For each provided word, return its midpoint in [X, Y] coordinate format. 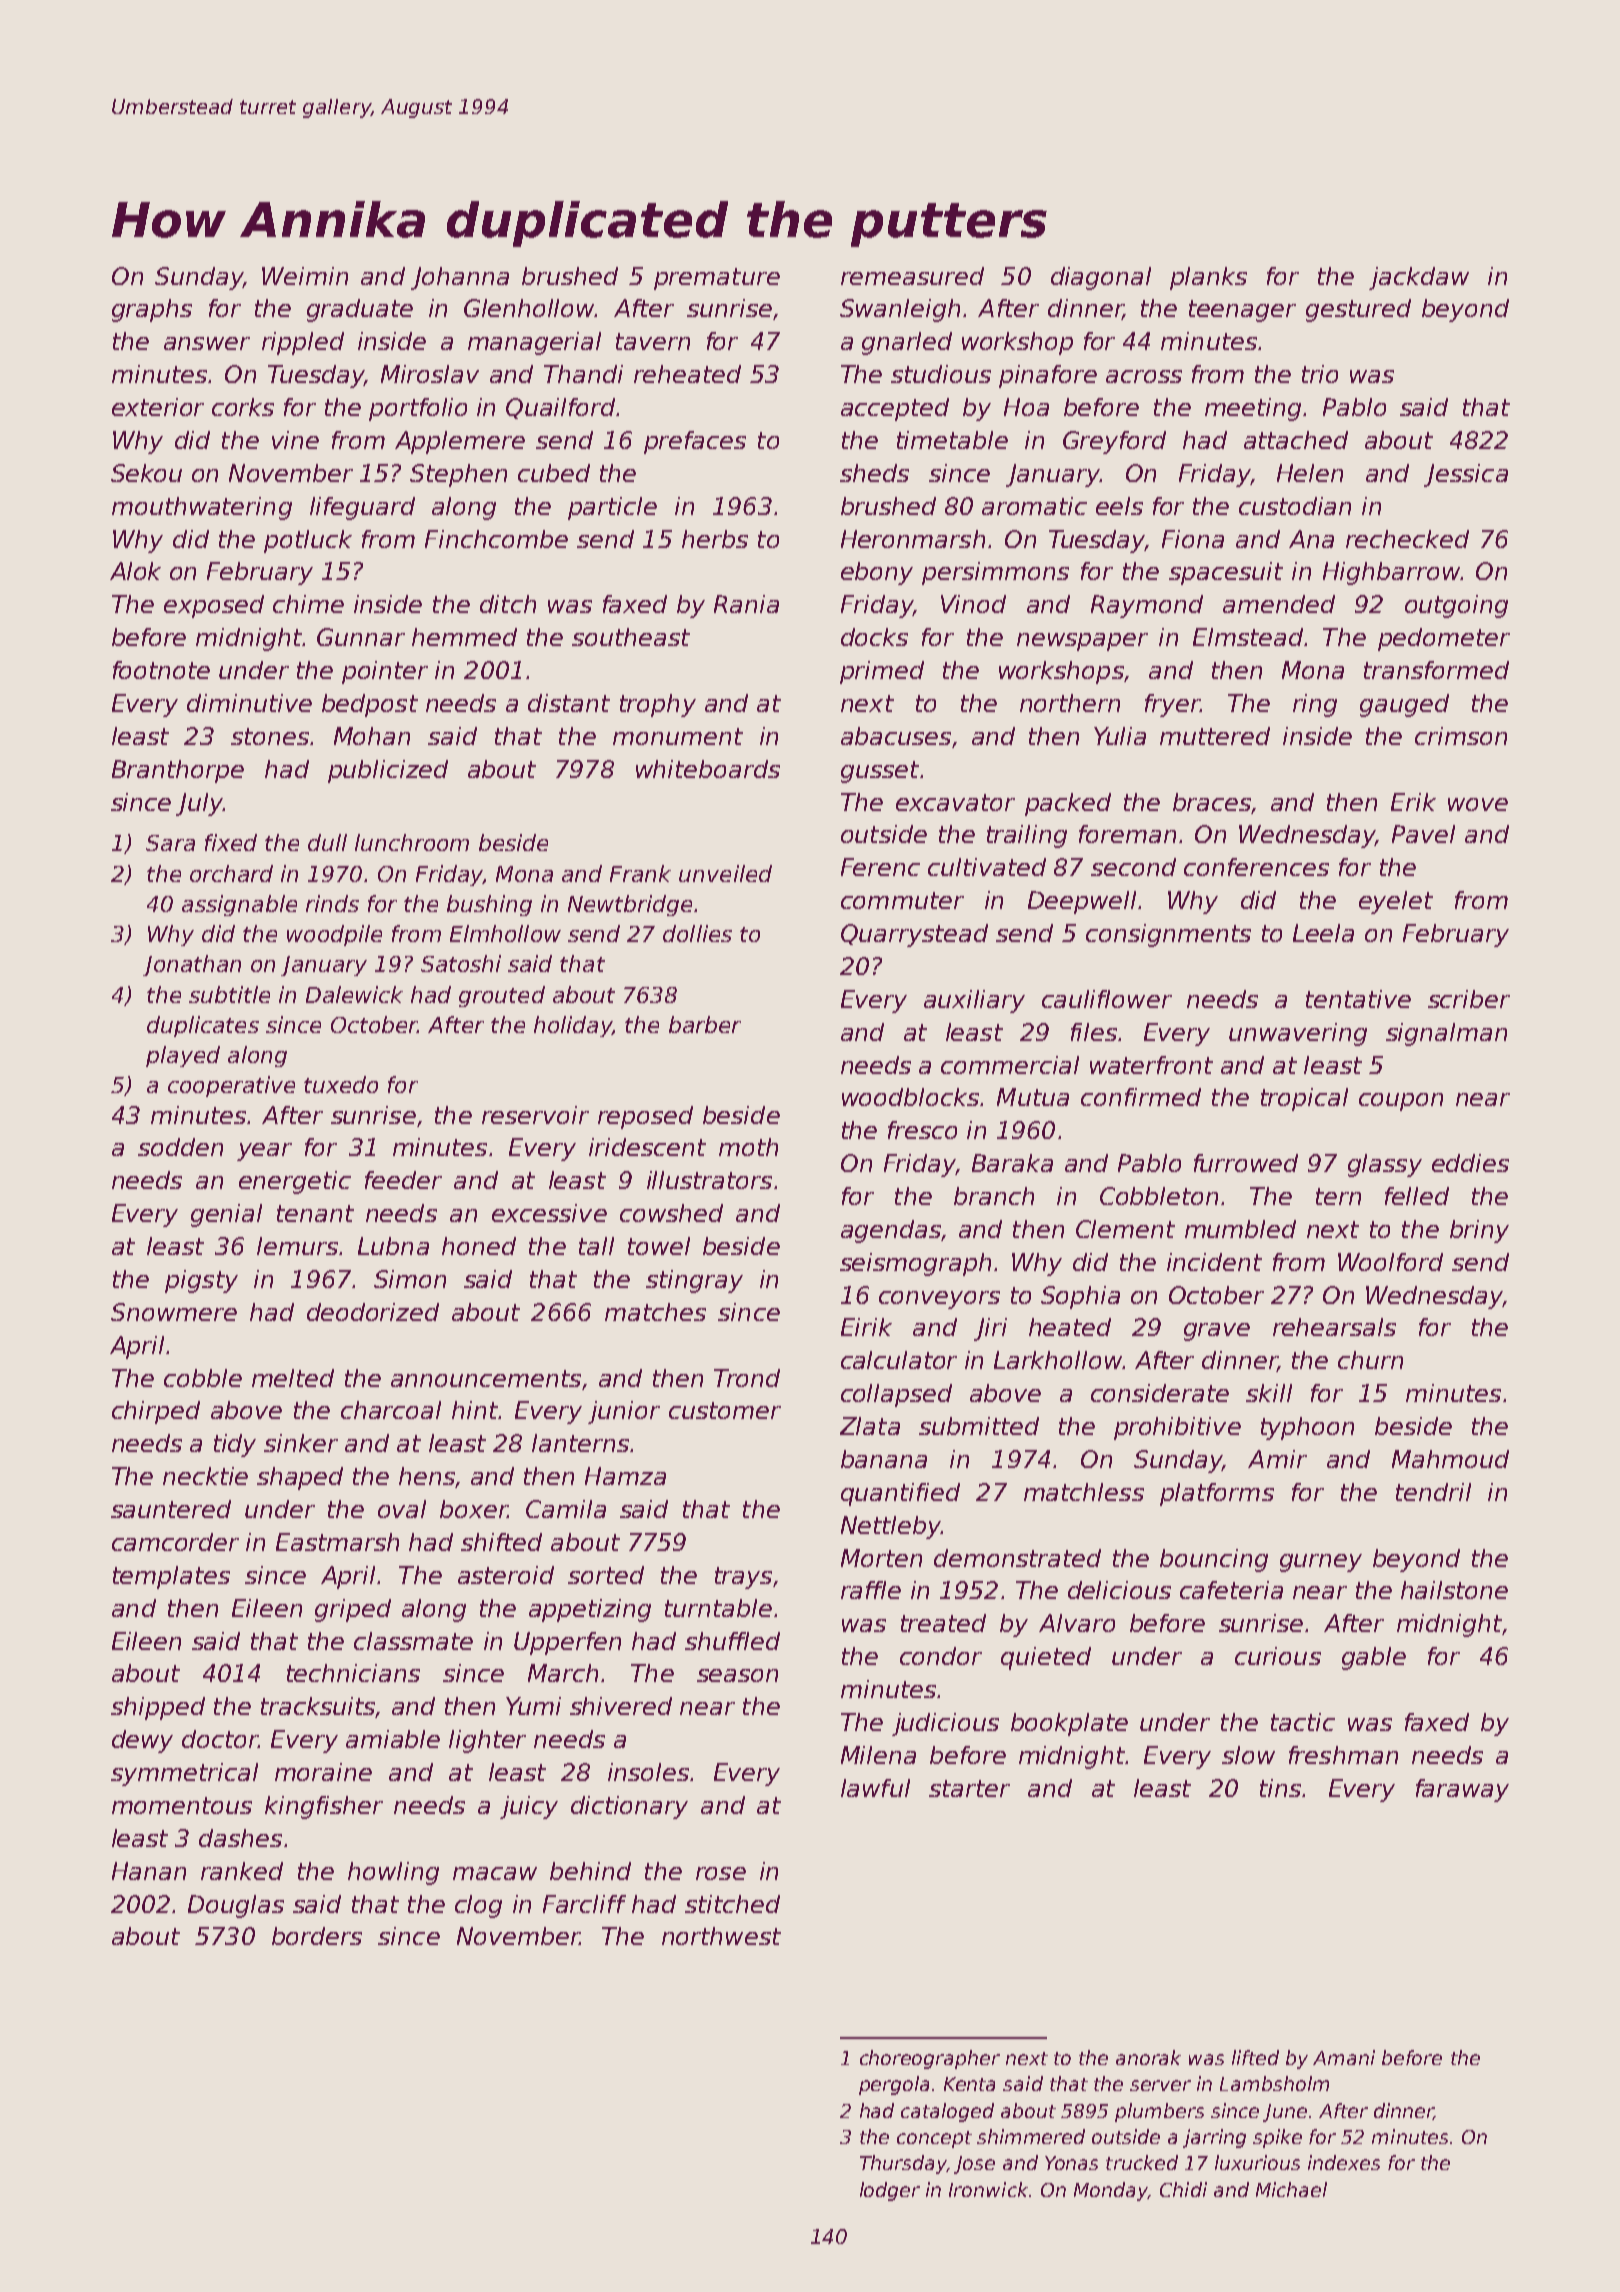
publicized [388, 771]
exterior [158, 407]
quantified [900, 1494]
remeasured [912, 276]
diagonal [1101, 278]
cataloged [947, 2112]
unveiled [725, 873]
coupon [1401, 1102]
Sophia [1080, 1297]
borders [317, 1936]
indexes [1344, 2162]
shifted [501, 1542]
